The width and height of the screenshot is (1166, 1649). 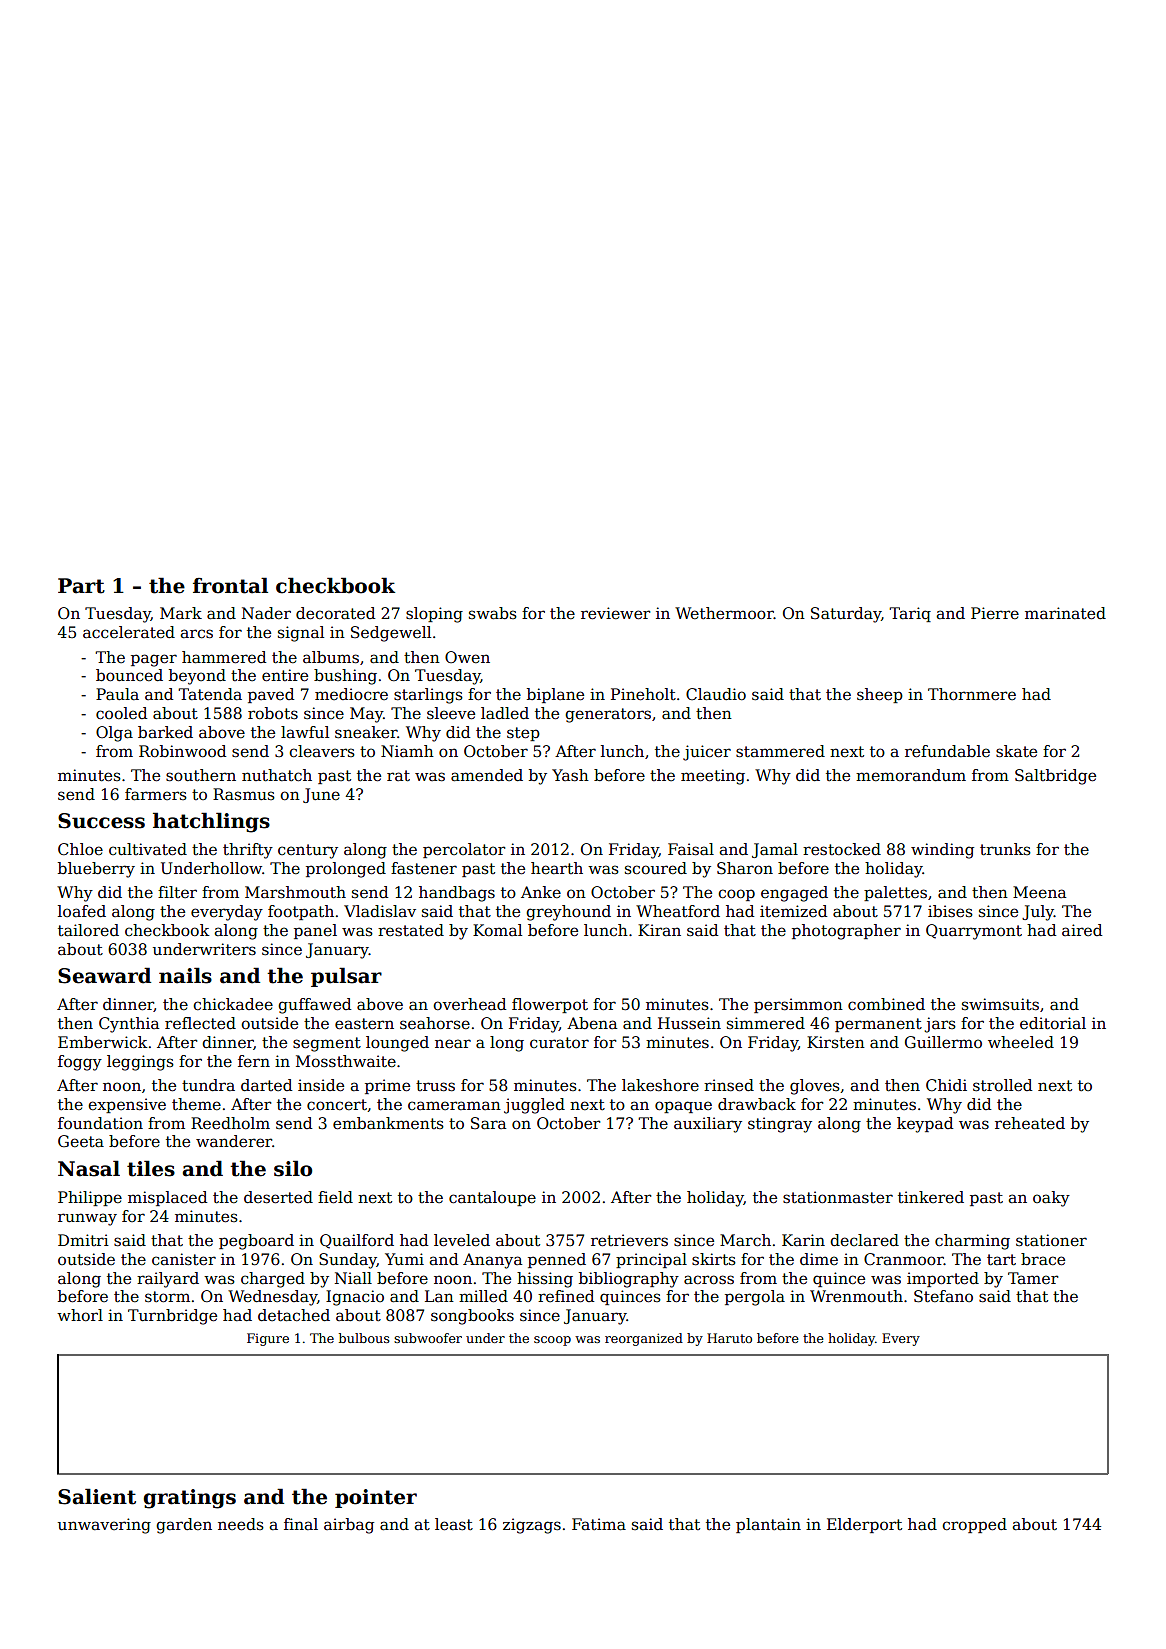 What do you see at coordinates (615, 613) in the screenshot?
I see `reviewer` at bounding box center [615, 613].
